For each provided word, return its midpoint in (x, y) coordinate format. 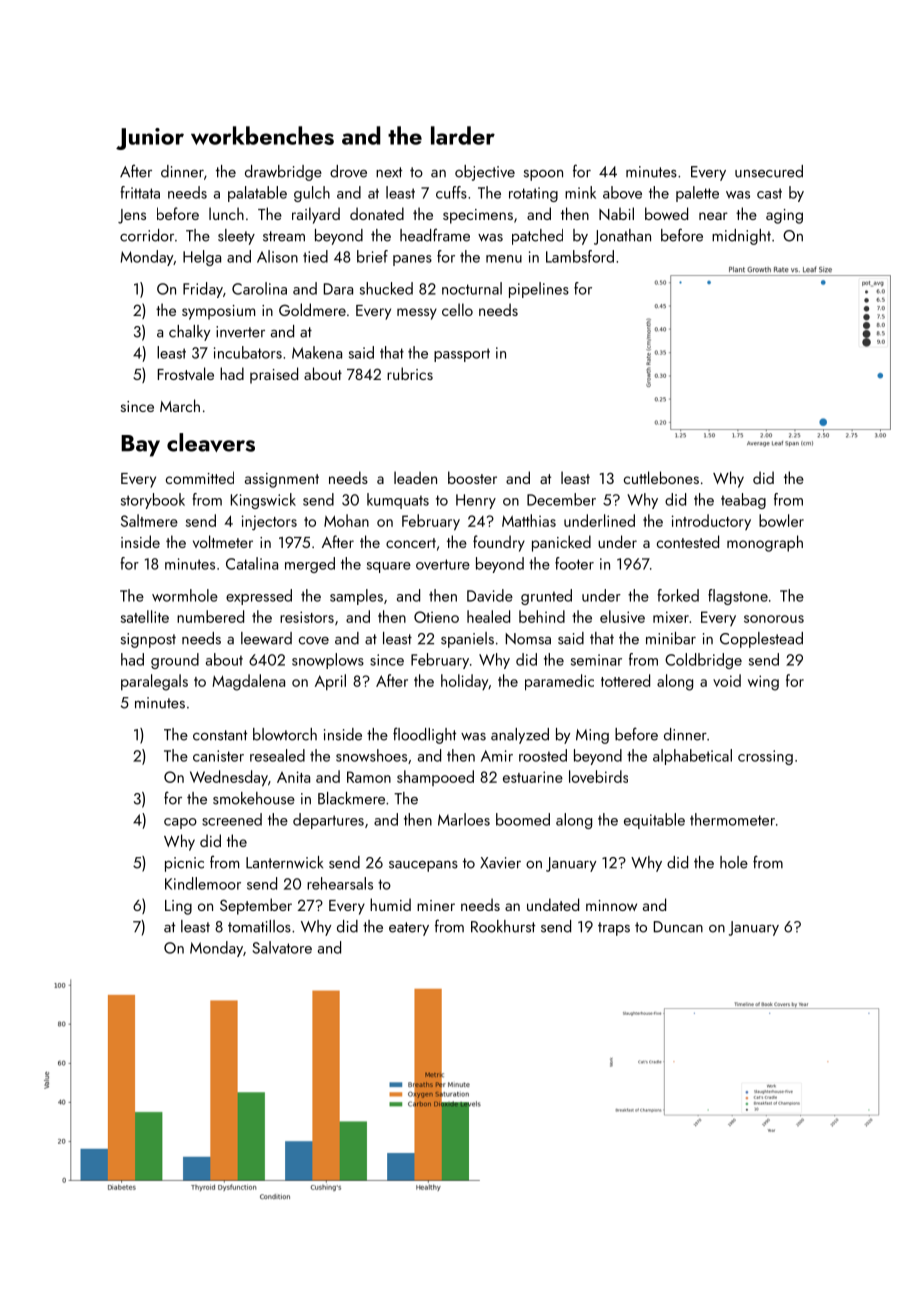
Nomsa (528, 639)
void (727, 680)
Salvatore (282, 947)
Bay (140, 446)
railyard (316, 215)
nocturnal (472, 288)
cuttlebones (661, 477)
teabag (743, 501)
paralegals (154, 682)
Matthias (529, 520)
